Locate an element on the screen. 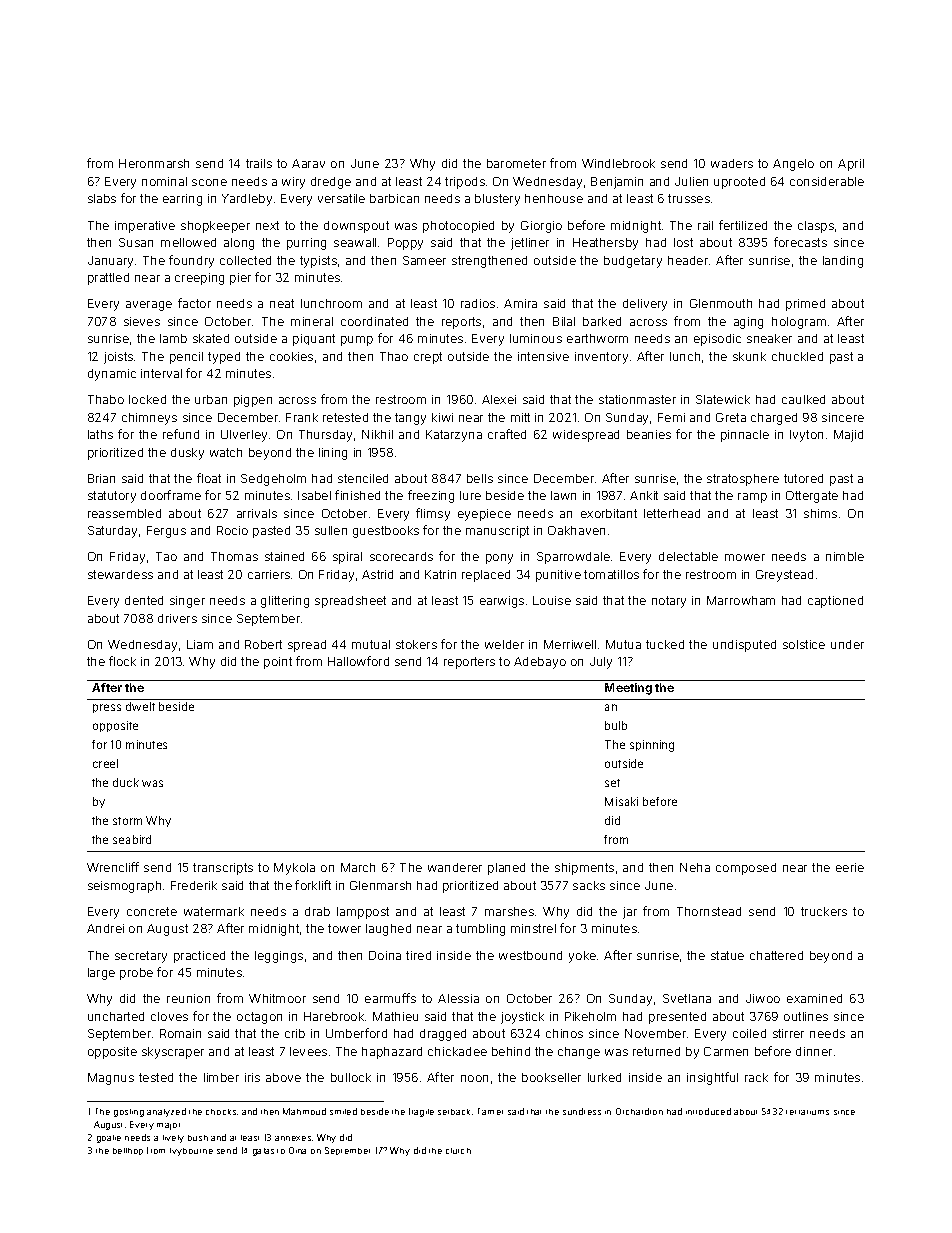  Heronmarsh is located at coordinates (154, 163).
